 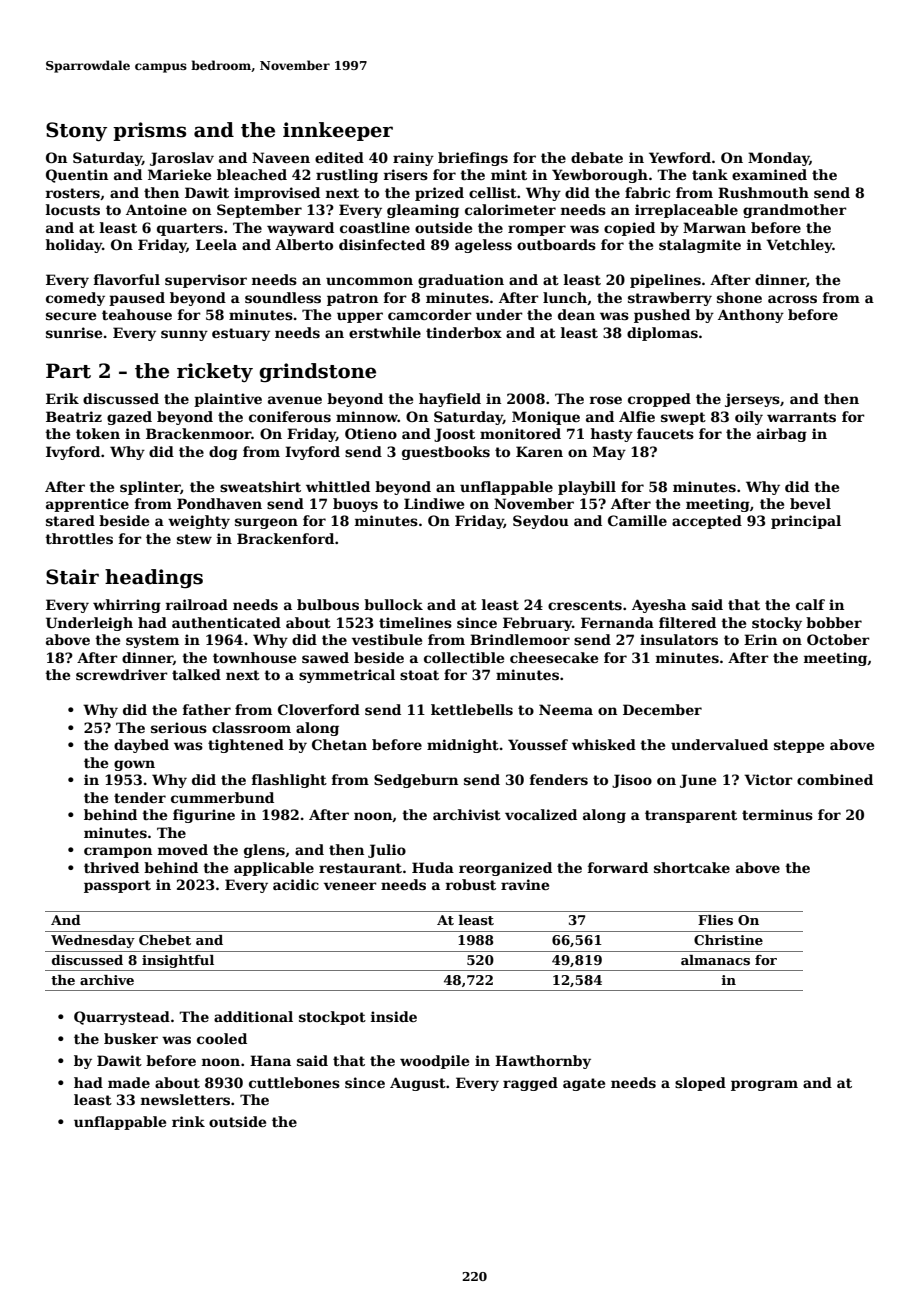 What do you see at coordinates (93, 941) in the screenshot?
I see `Wednesday` at bounding box center [93, 941].
